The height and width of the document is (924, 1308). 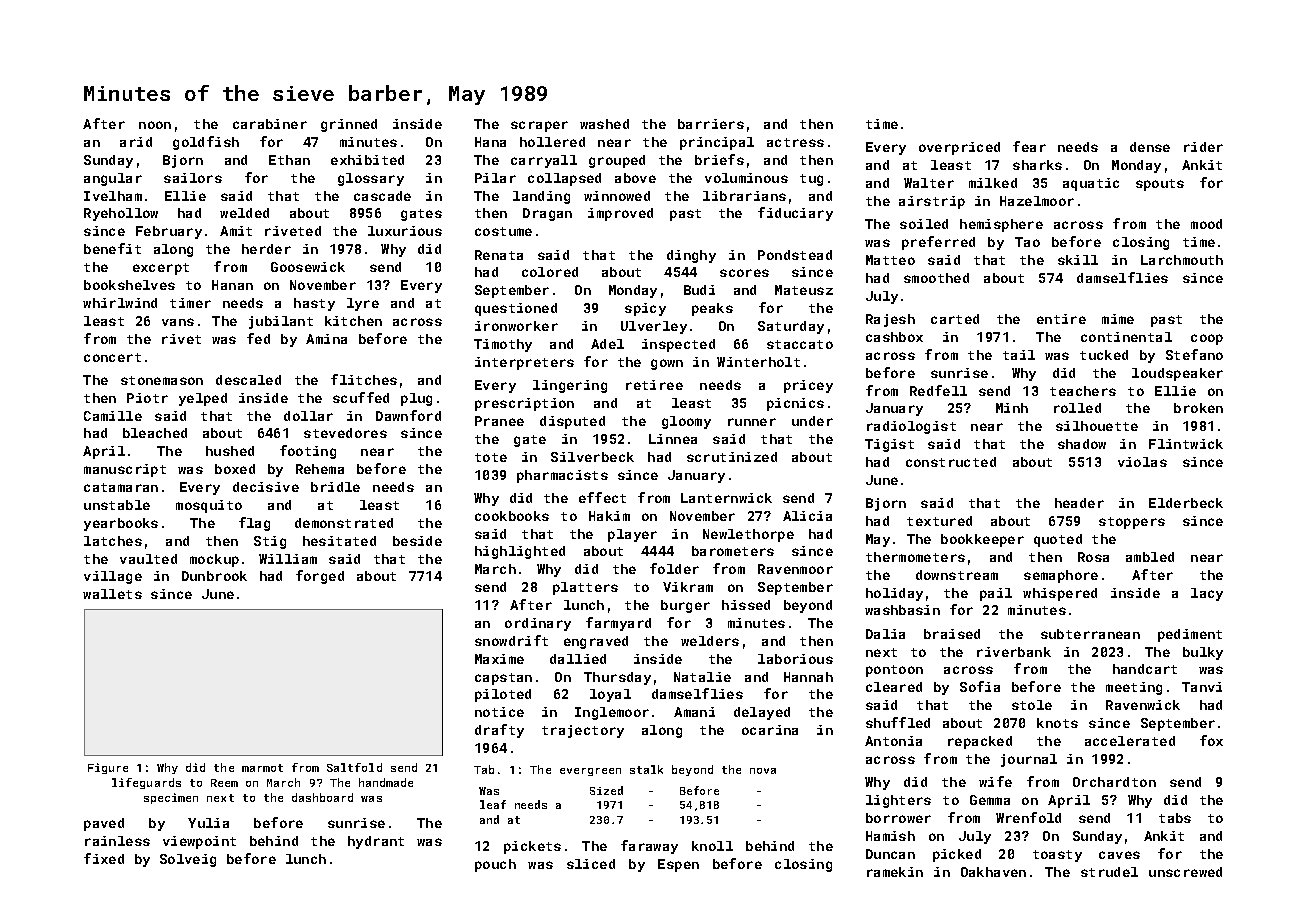 I want to click on cookbooks, so click(x=512, y=516).
